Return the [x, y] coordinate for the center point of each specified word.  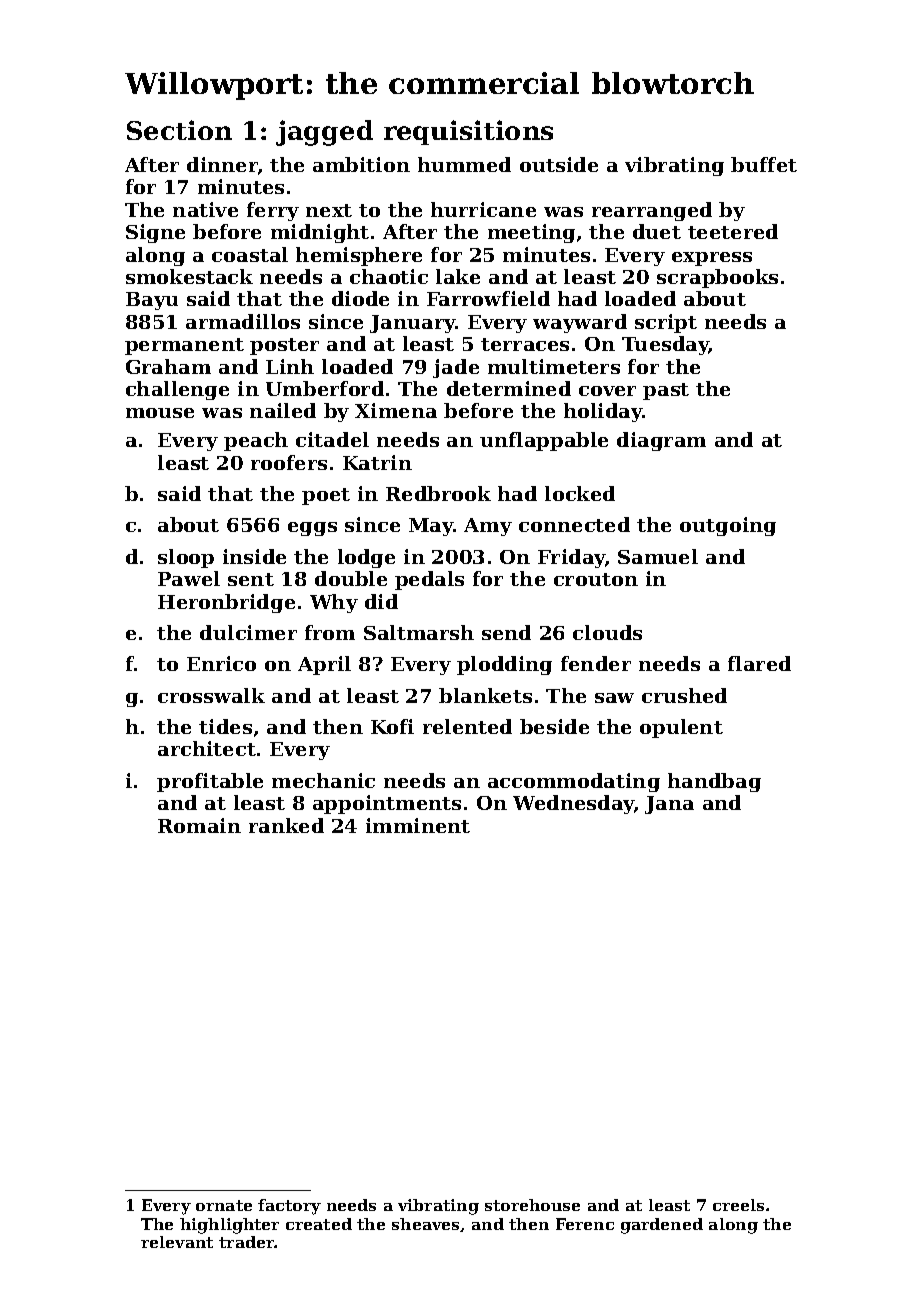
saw [614, 698]
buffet [764, 164]
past [666, 391]
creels [738, 1205]
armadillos [243, 321]
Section [179, 130]
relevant [177, 1242]
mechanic [323, 780]
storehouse [532, 1205]
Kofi [392, 726]
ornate [224, 1205]
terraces [525, 344]
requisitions [468, 132]
